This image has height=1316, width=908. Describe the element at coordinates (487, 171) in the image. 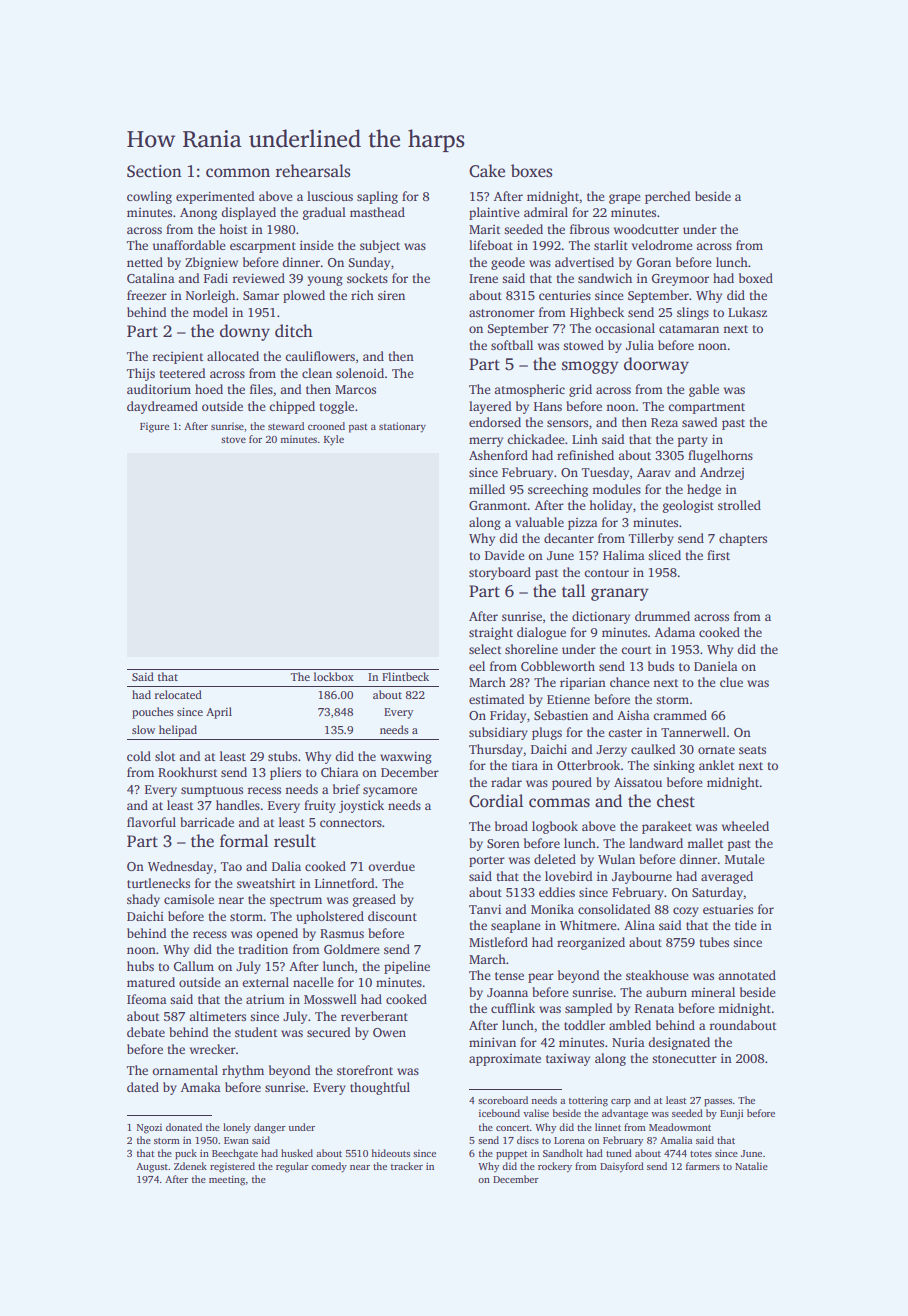

I see `Cake` at that location.
